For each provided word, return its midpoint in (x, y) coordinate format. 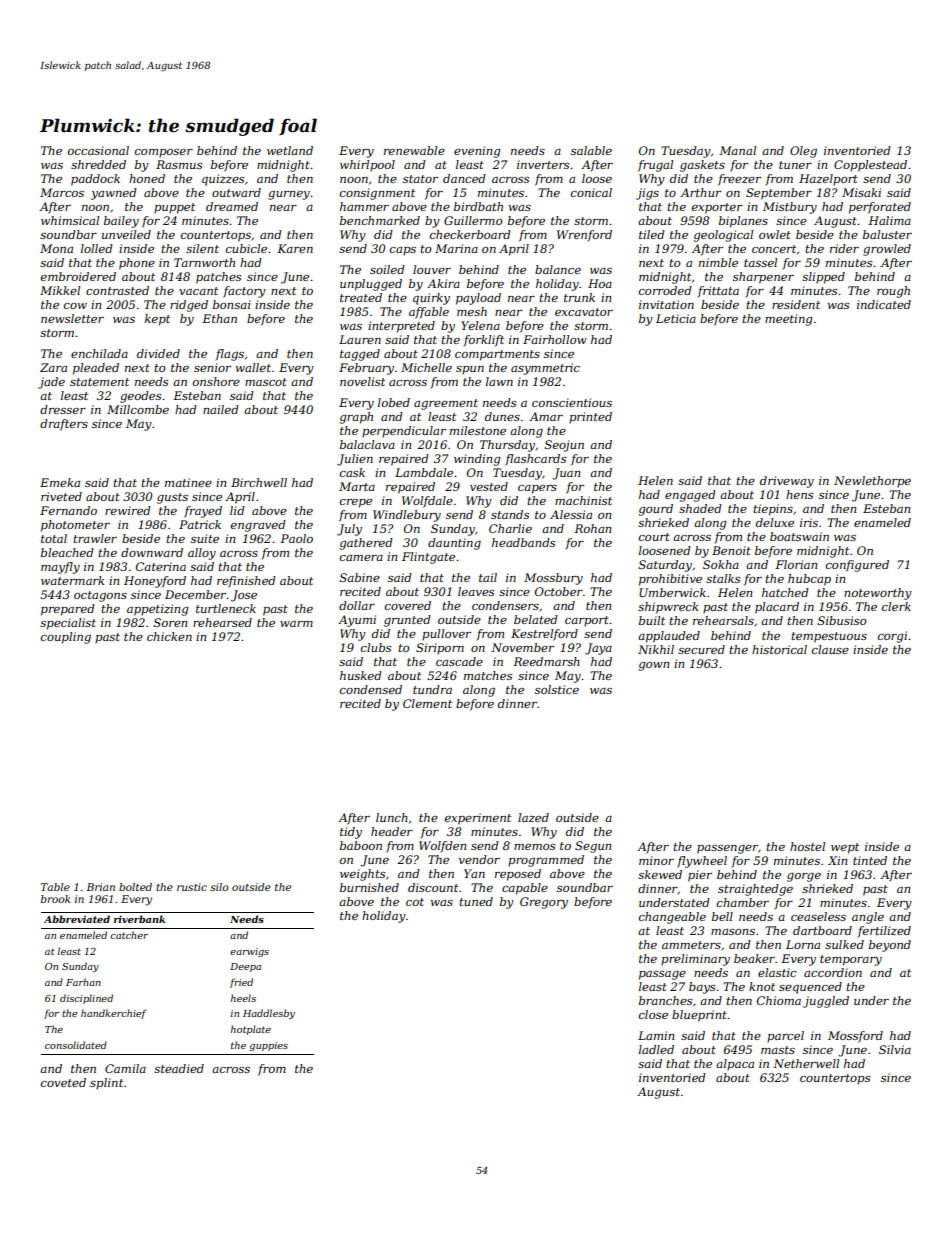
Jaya (598, 649)
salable (591, 150)
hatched (785, 592)
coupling (66, 638)
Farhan (83, 982)
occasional (98, 150)
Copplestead (870, 166)
